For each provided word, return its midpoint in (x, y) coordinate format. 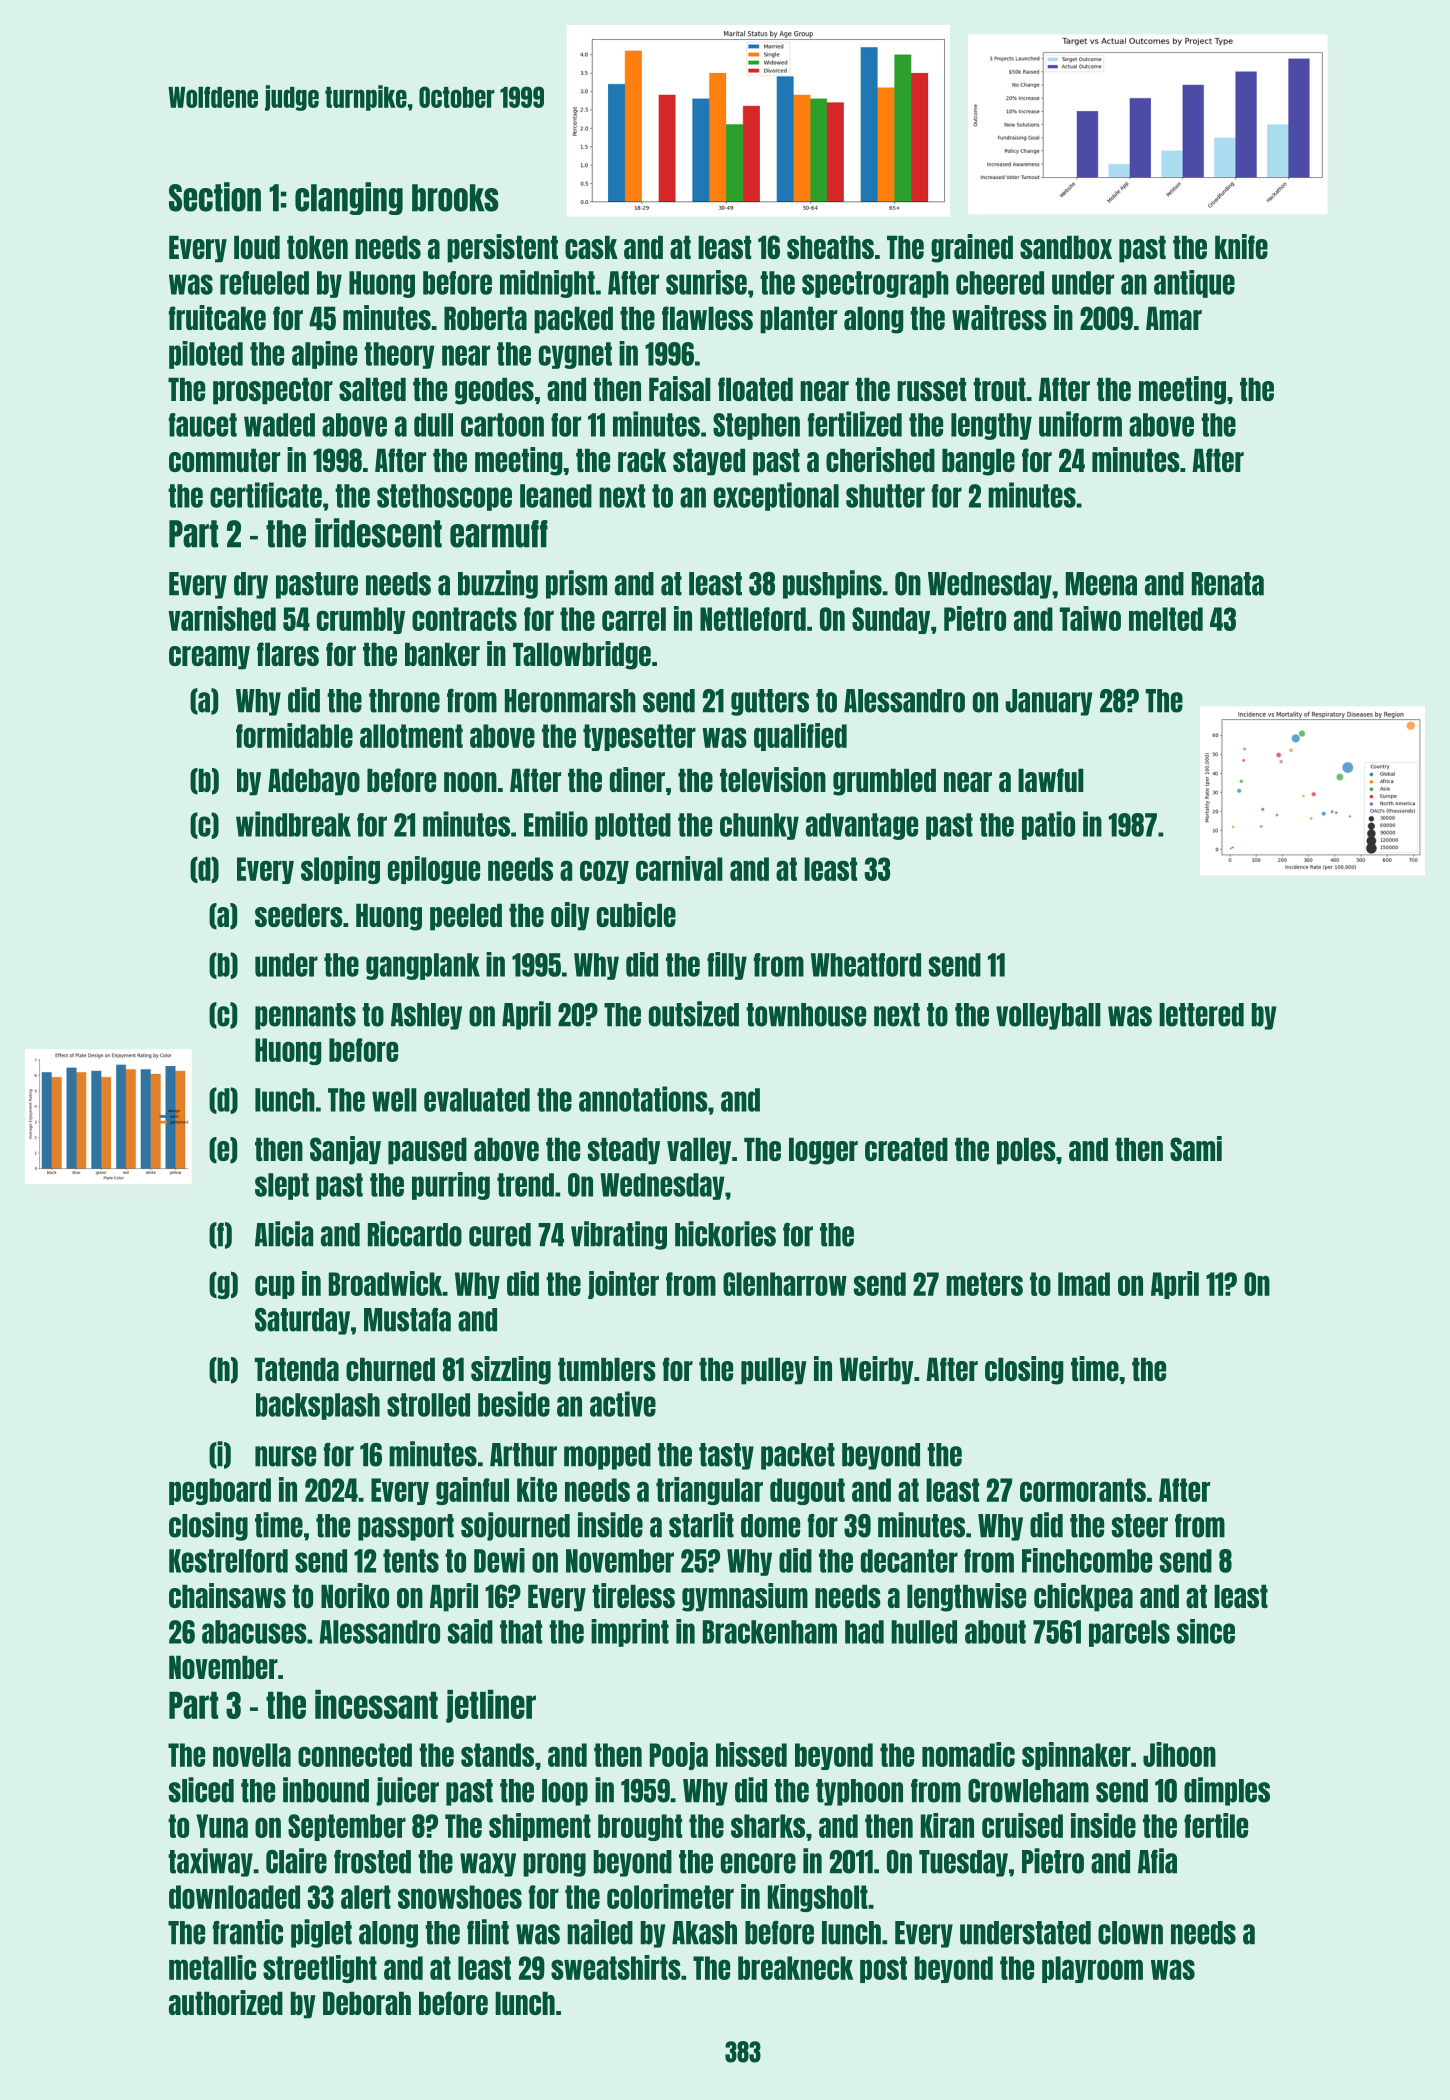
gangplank (423, 966)
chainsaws (227, 1595)
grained (972, 248)
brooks (455, 198)
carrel (634, 619)
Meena (1101, 584)
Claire (296, 1861)
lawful (1051, 780)
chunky (759, 826)
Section (215, 197)
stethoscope (444, 497)
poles (1026, 1151)
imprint (630, 1633)
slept (282, 1186)
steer (1140, 1526)
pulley (774, 1371)
